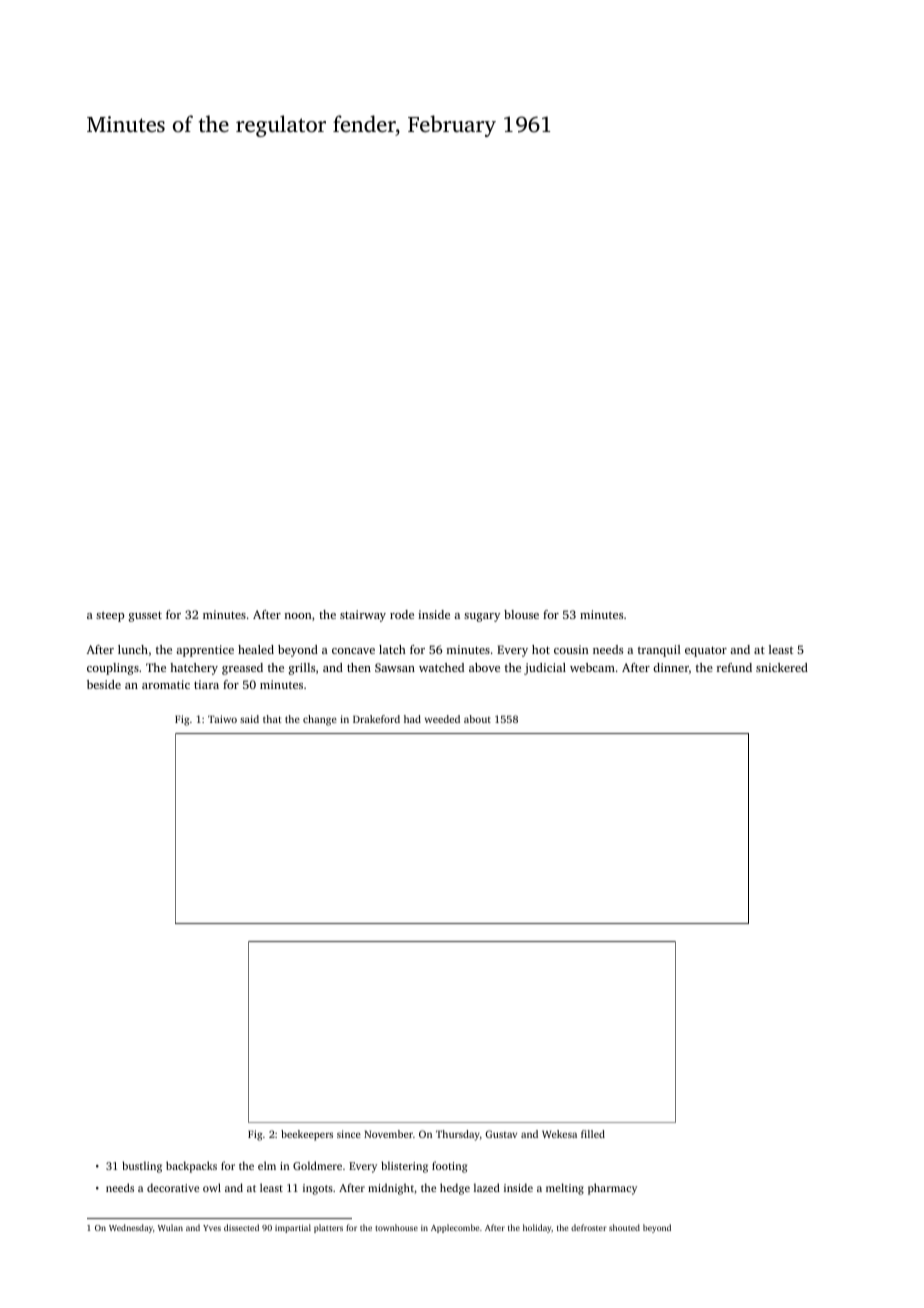 The height and width of the document is (1308, 924). Describe the element at coordinates (376, 719) in the document. I see `Drakeford` at that location.
